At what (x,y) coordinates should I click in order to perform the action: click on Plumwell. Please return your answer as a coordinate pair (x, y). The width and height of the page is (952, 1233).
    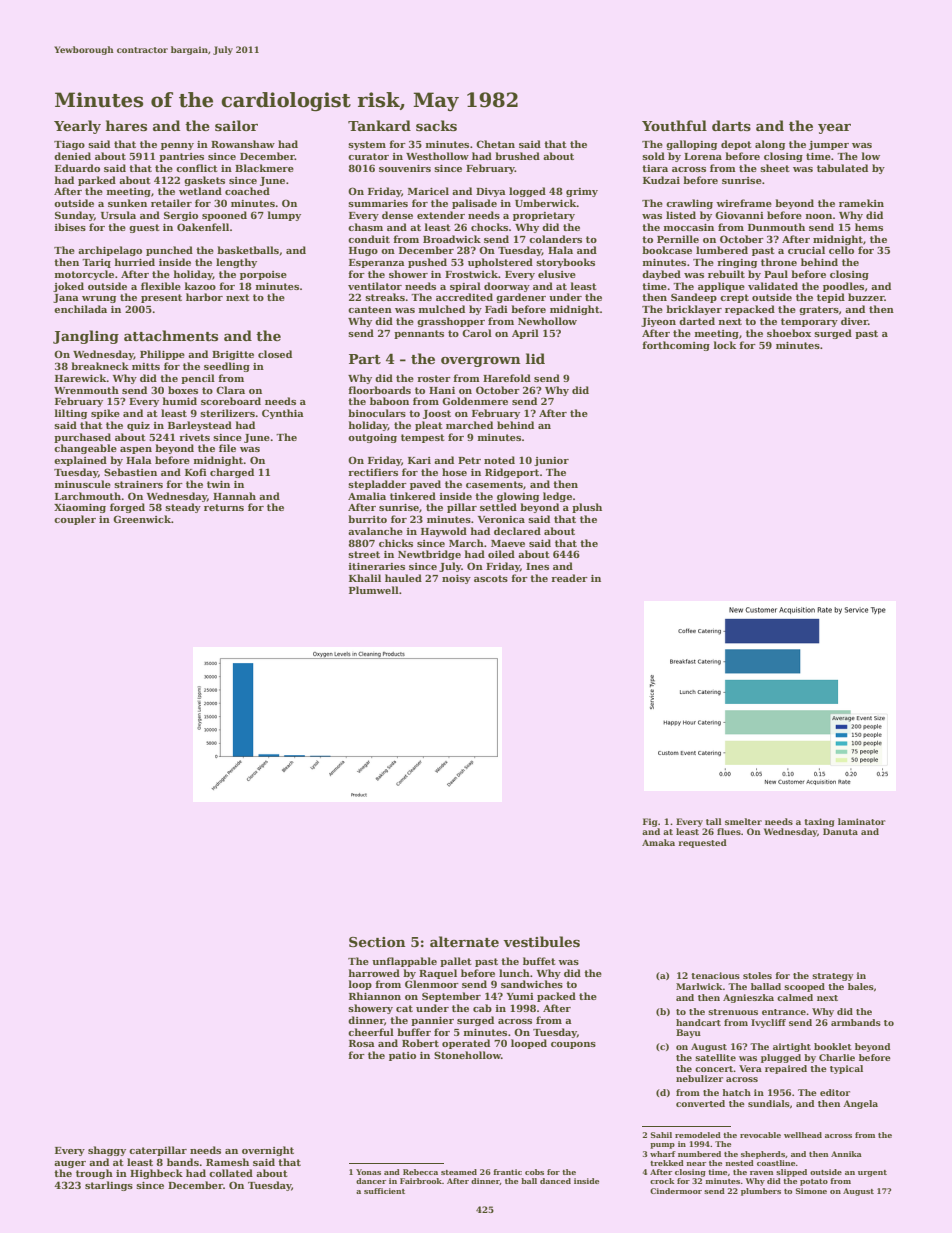
    Looking at the image, I should click on (374, 590).
